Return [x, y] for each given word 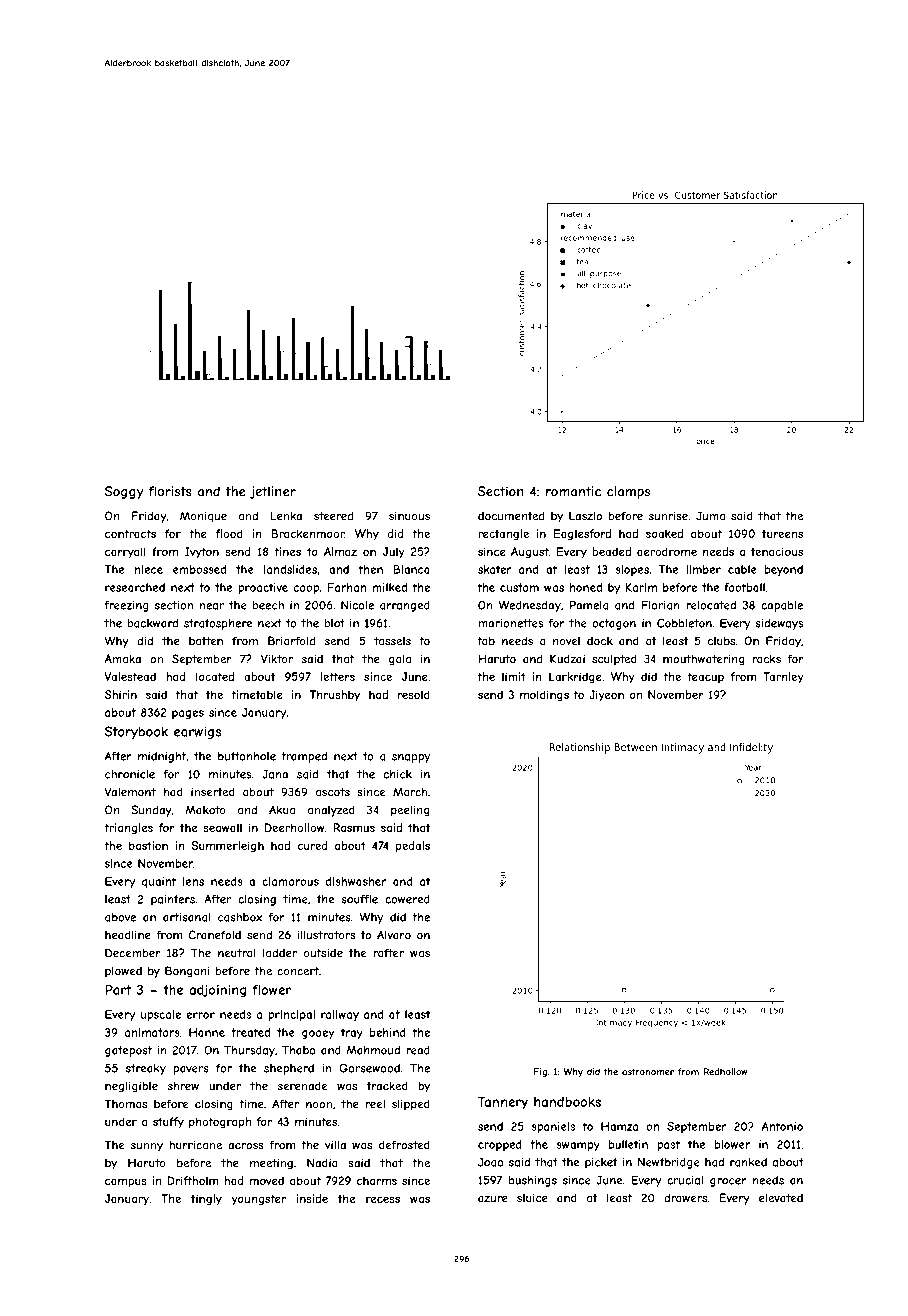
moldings [544, 695]
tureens [782, 534]
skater [495, 569]
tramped [304, 757]
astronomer [648, 1072]
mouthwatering [703, 660]
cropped [500, 1145]
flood [229, 533]
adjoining [217, 991]
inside [312, 1198]
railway [340, 1015]
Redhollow [726, 1072]
